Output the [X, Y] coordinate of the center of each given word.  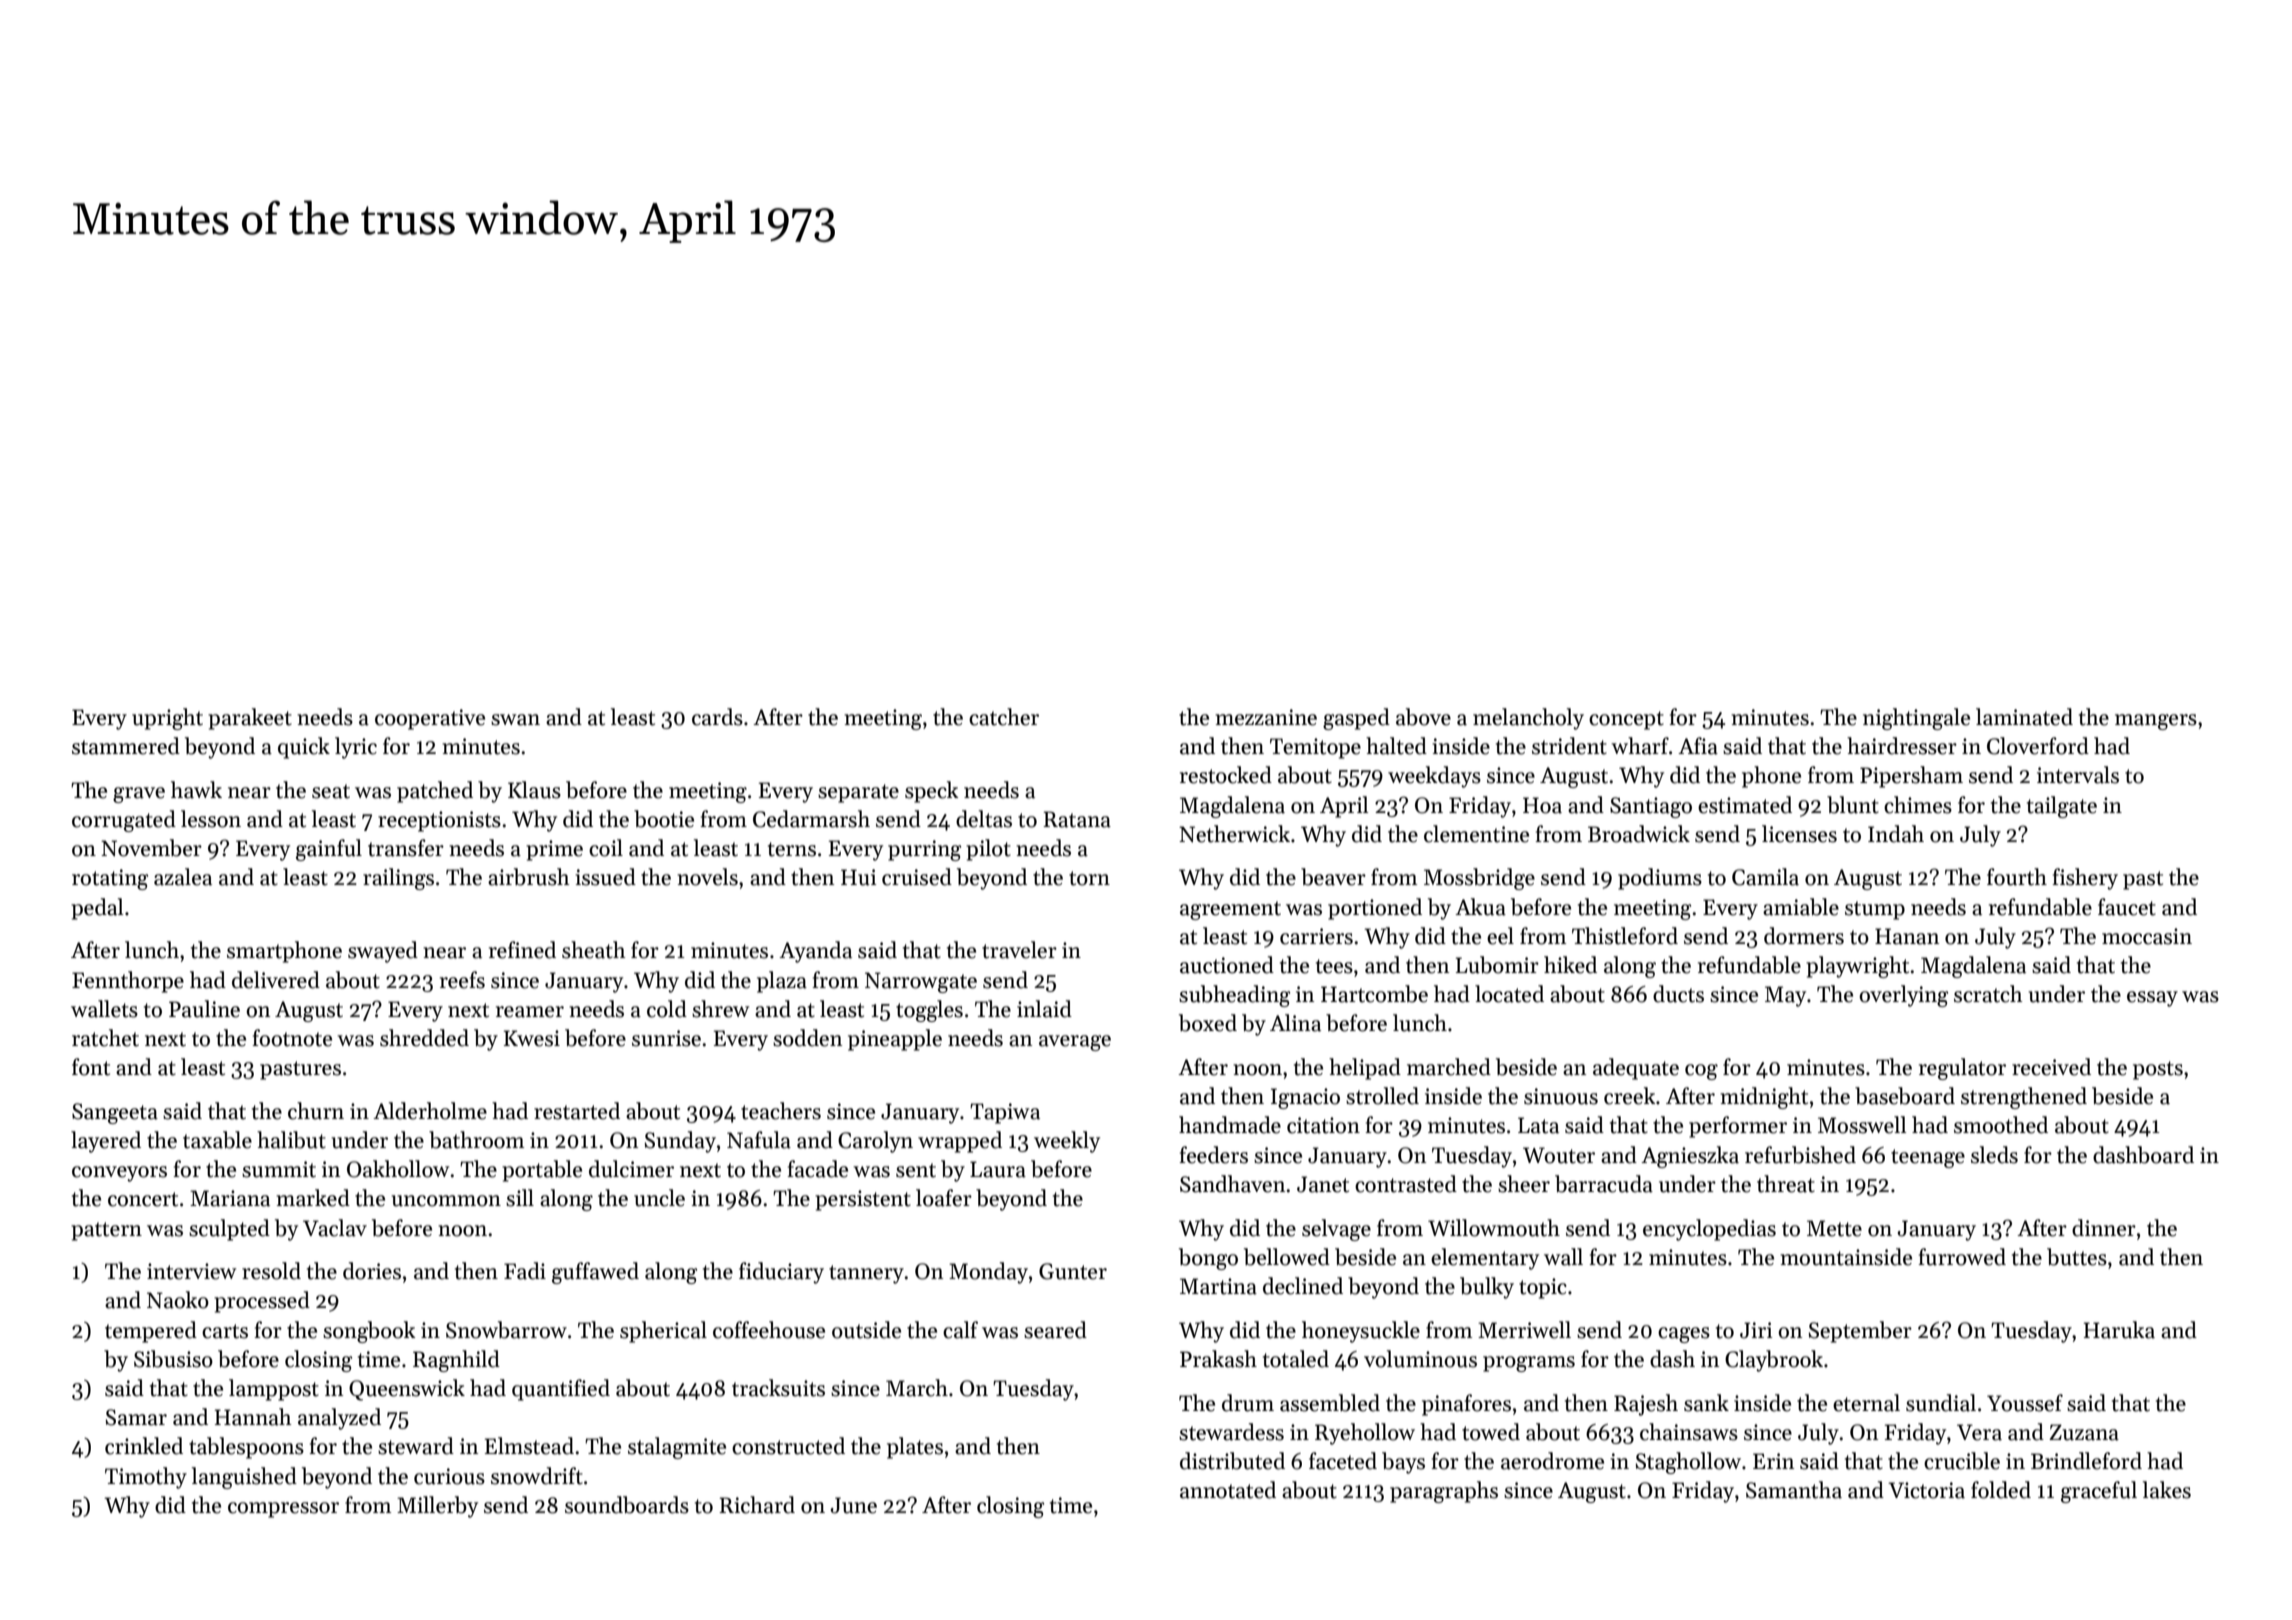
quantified [561, 1390]
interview [191, 1271]
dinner [2104, 1228]
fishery [2085, 879]
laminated [2024, 717]
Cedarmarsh [811, 819]
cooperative [430, 719]
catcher [1004, 717]
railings [398, 879]
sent [916, 1170]
